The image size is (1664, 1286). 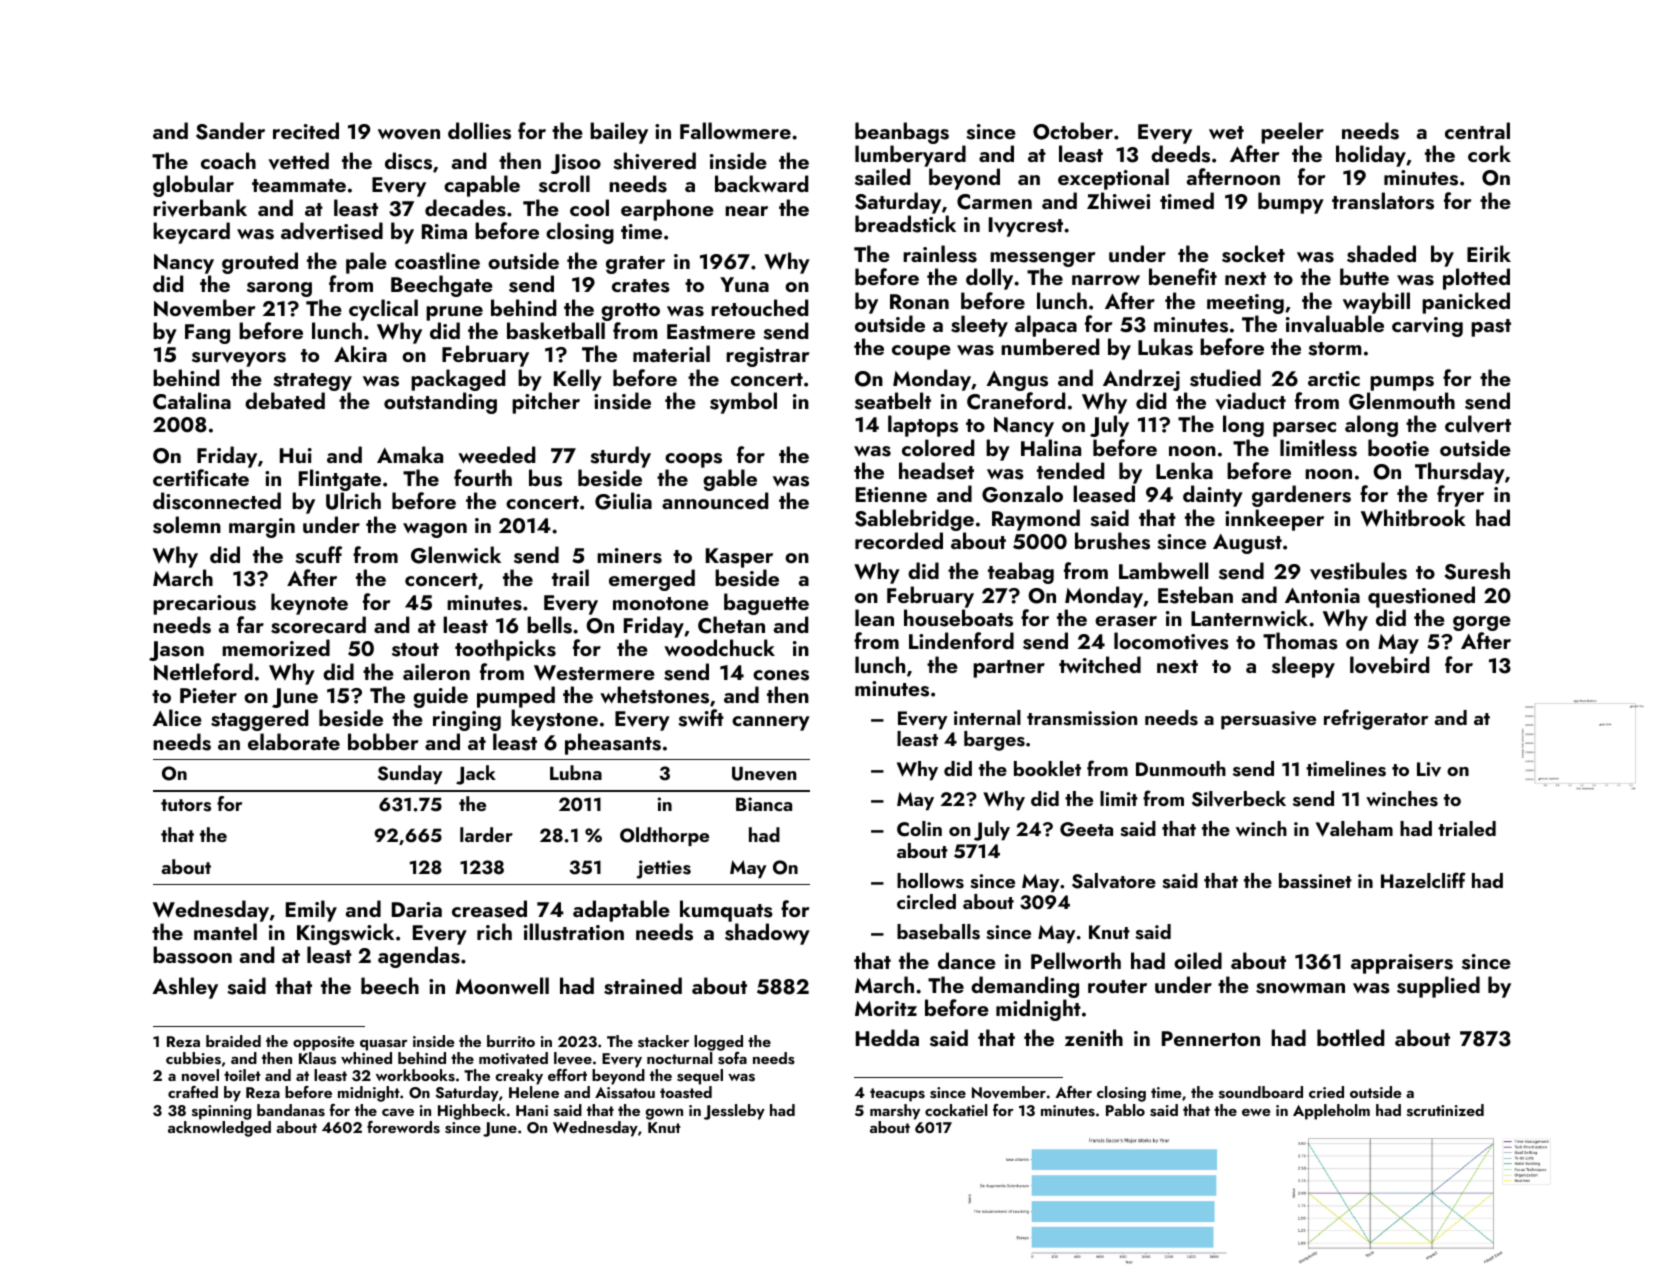 I want to click on carving, so click(x=1427, y=327).
